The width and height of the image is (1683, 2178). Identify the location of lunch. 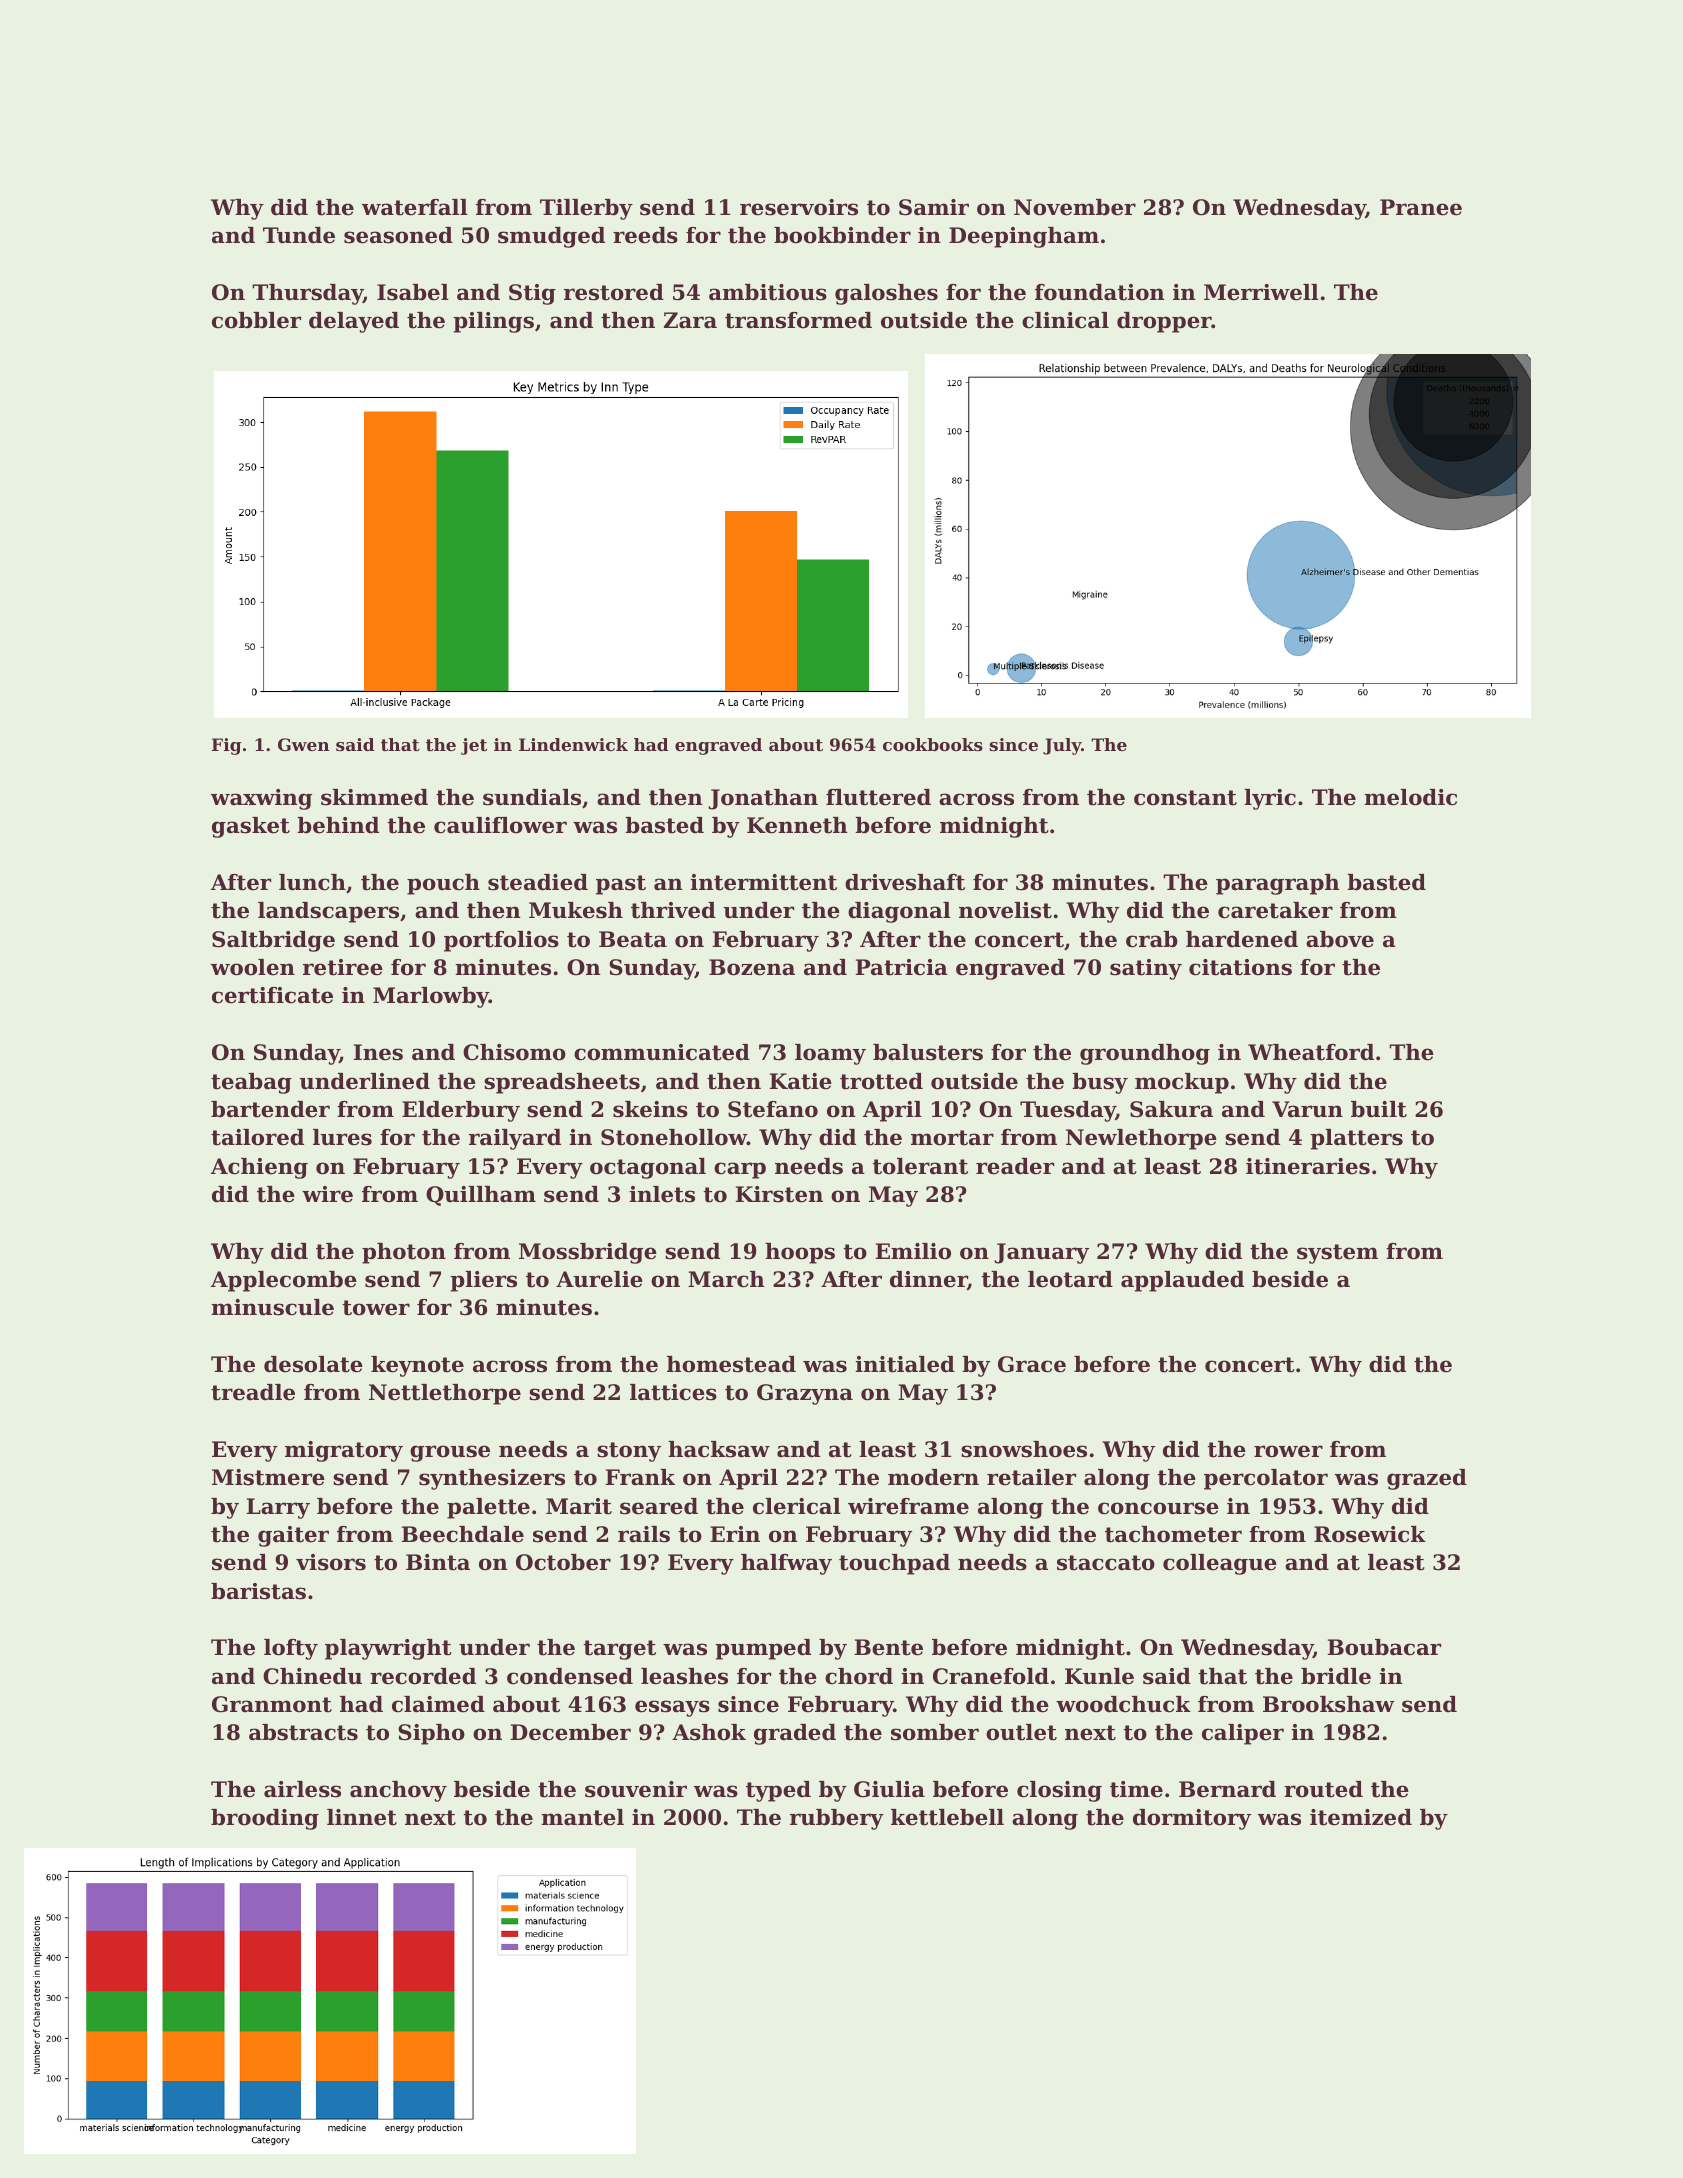
(312, 882).
